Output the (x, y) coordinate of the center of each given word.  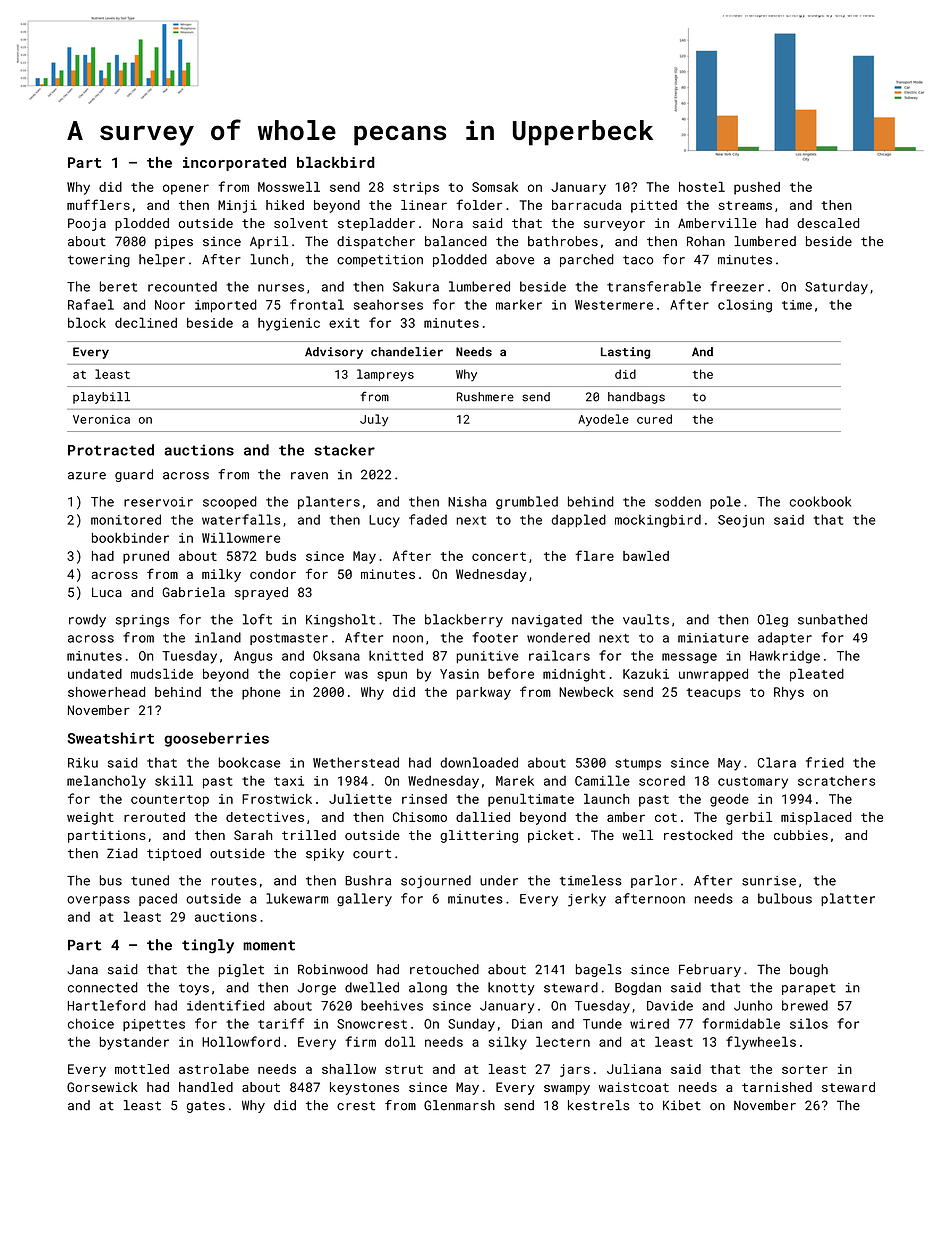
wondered (558, 637)
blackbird (336, 162)
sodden (678, 501)
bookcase (250, 762)
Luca (107, 592)
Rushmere (485, 397)
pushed (757, 188)
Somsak (495, 187)
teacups (713, 694)
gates (206, 1107)
